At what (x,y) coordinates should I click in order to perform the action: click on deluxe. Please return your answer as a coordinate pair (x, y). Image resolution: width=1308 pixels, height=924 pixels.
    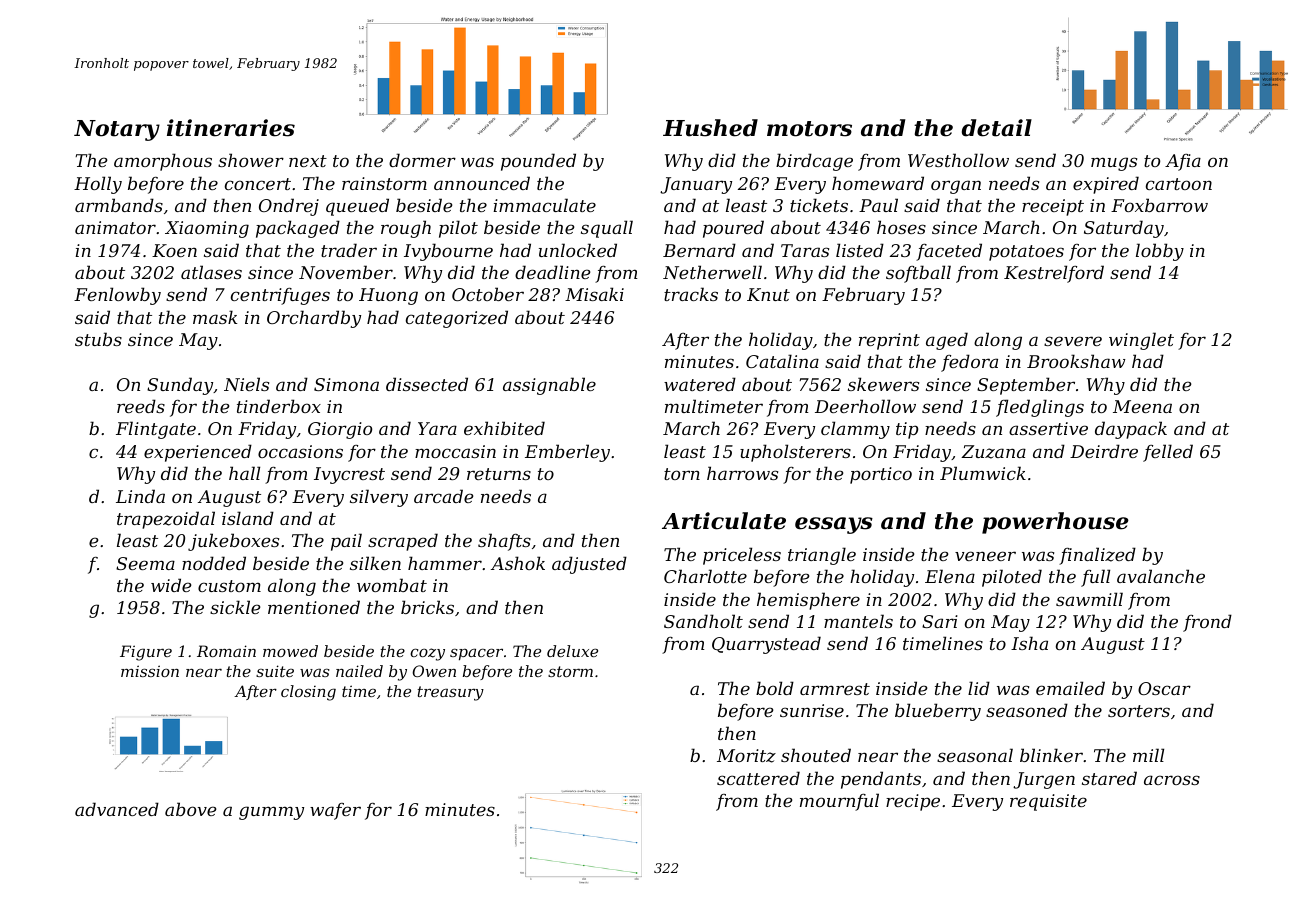
    Looking at the image, I should click on (572, 651).
